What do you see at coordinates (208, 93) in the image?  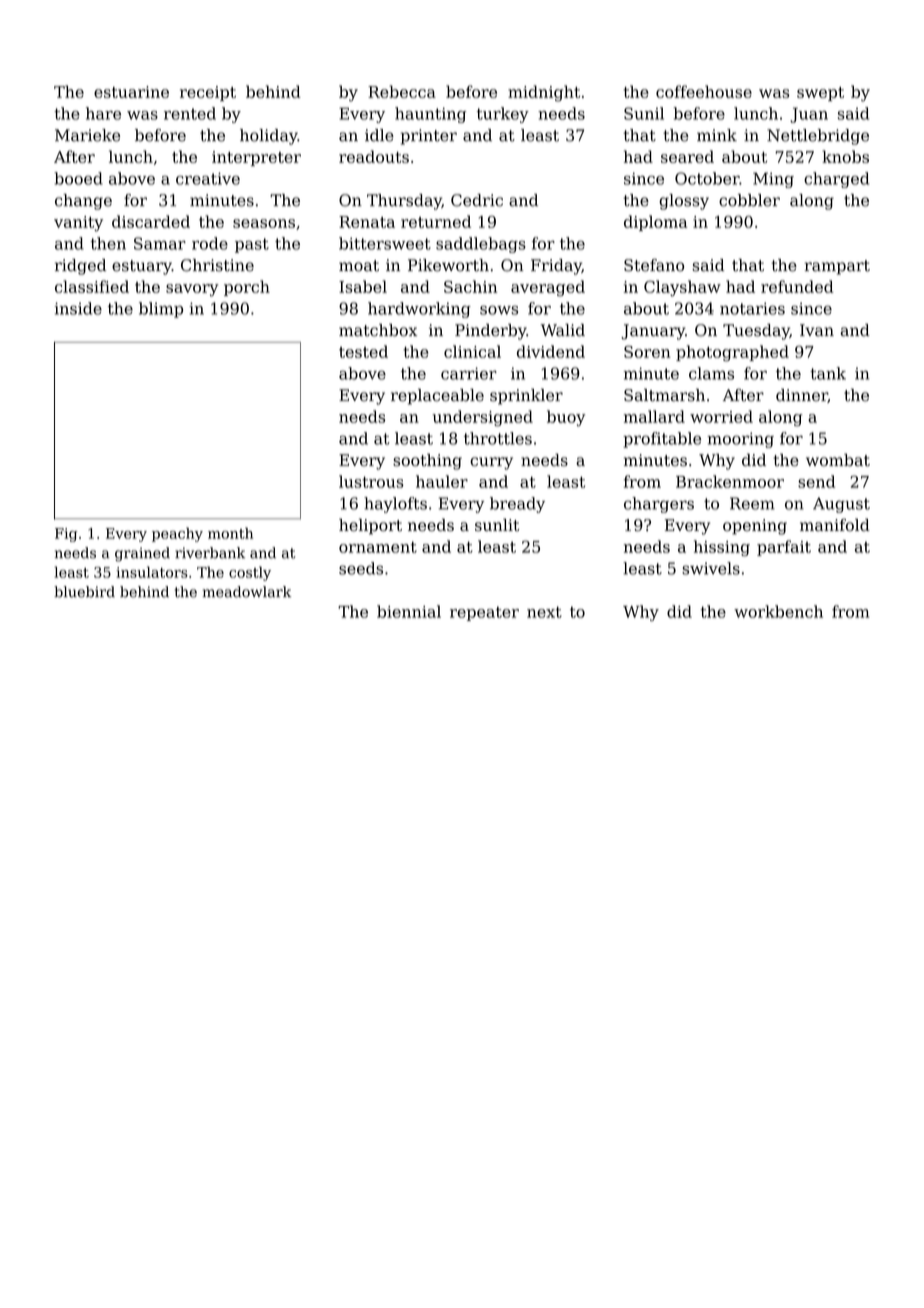 I see `receipt` at bounding box center [208, 93].
